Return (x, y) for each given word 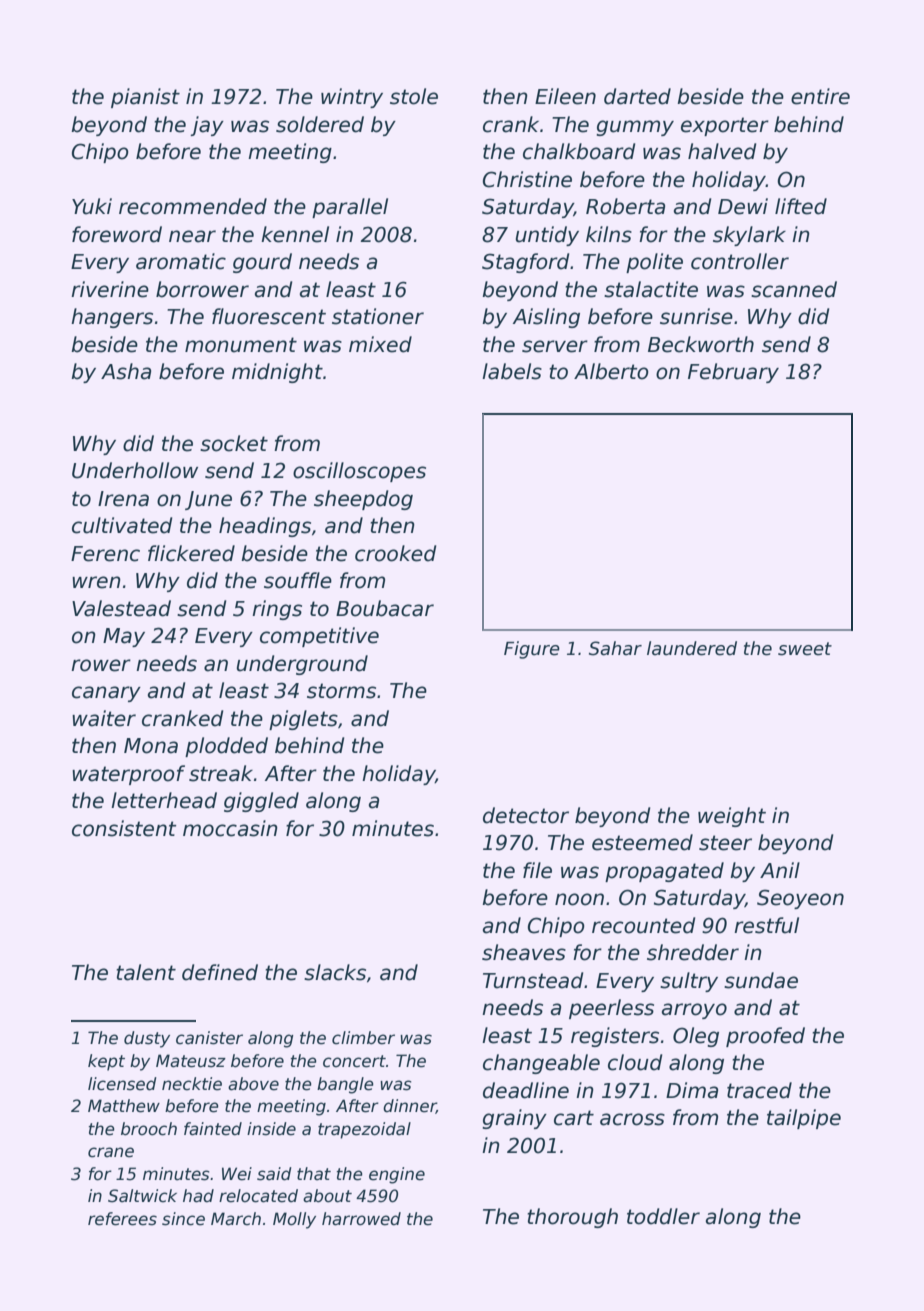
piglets (303, 720)
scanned (794, 289)
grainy (514, 1119)
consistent (124, 828)
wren (96, 582)
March (236, 1219)
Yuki (92, 206)
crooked (395, 553)
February (733, 373)
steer (725, 843)
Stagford (525, 263)
